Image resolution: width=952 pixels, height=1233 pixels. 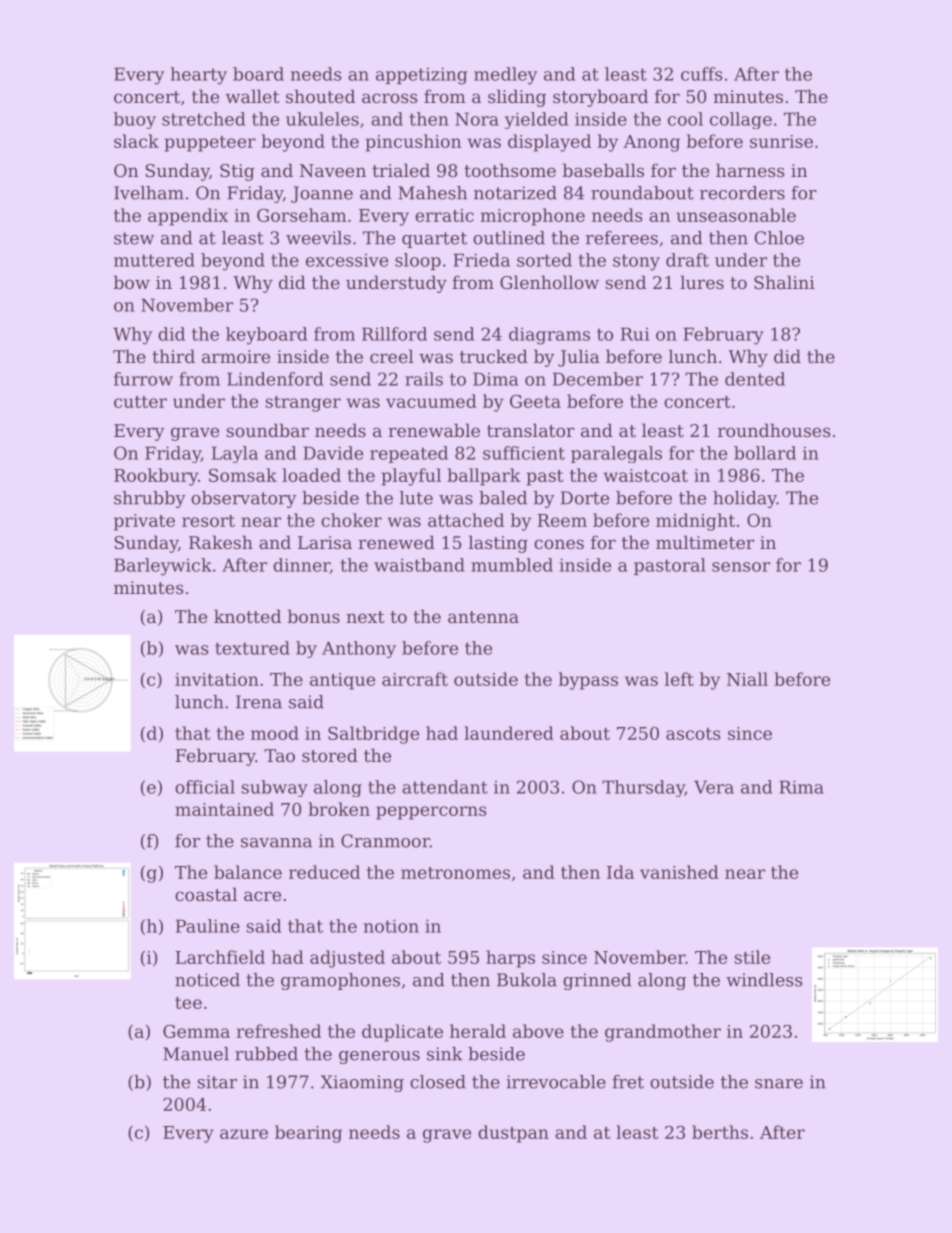 I want to click on appetizing, so click(x=422, y=76).
